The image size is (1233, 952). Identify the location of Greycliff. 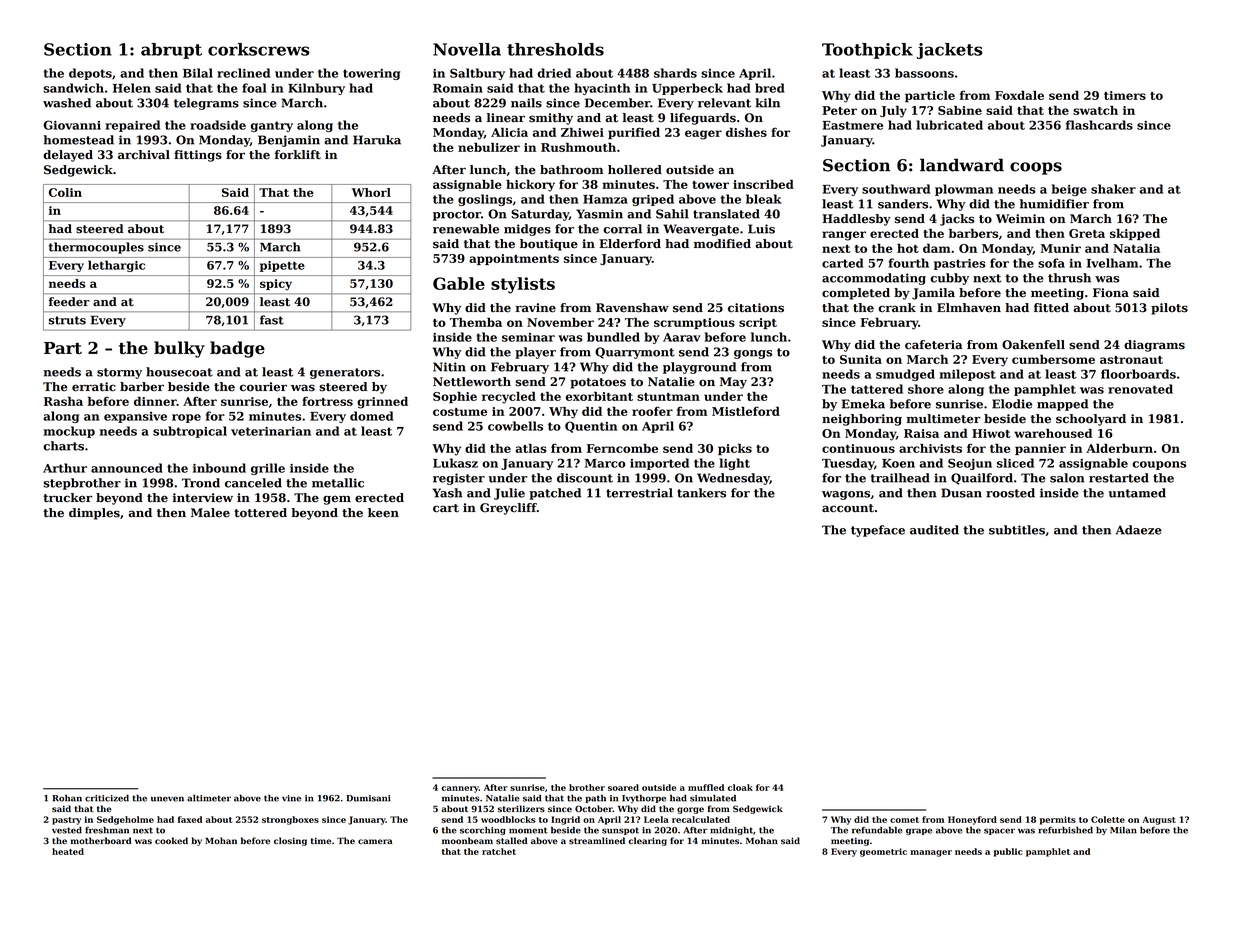
(508, 509).
